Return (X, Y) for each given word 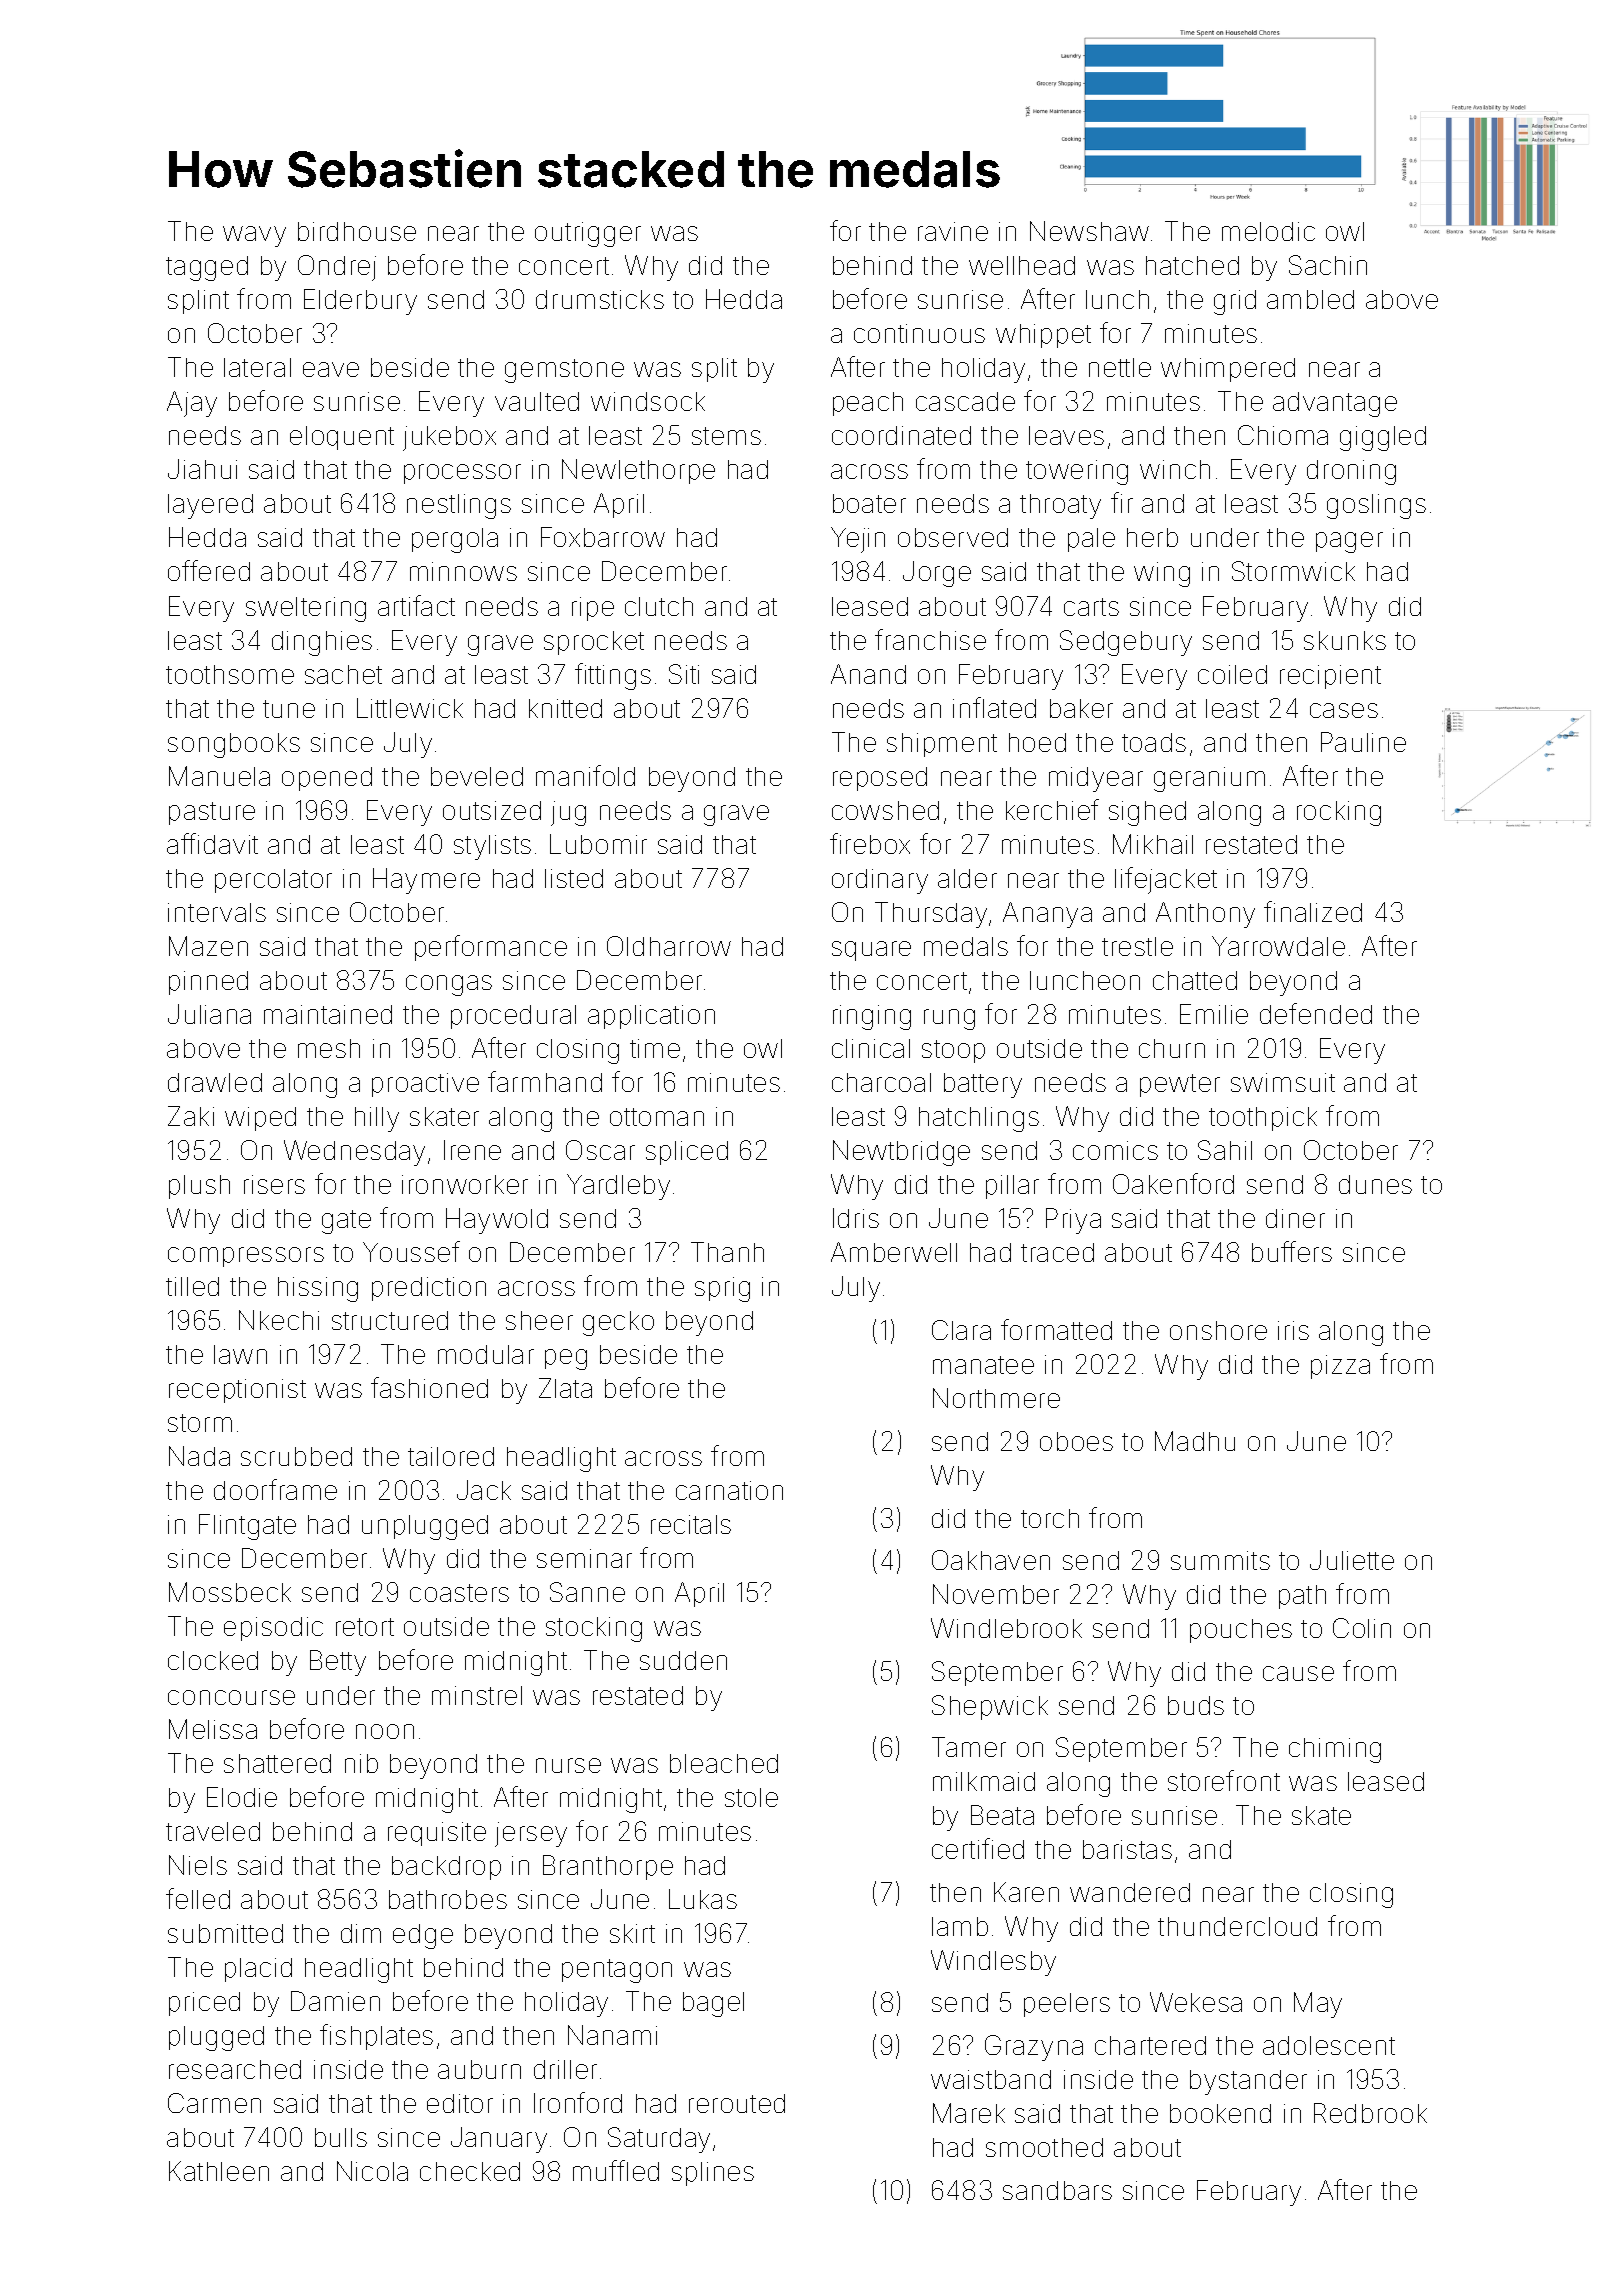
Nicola (372, 2171)
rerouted (737, 2103)
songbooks (234, 745)
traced (1057, 1252)
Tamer (969, 1747)
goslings (1376, 506)
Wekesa (1196, 2002)
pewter (1180, 1085)
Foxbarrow (603, 537)
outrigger (588, 234)
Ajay (192, 404)
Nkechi (279, 1320)
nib (361, 1763)
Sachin (1328, 265)
